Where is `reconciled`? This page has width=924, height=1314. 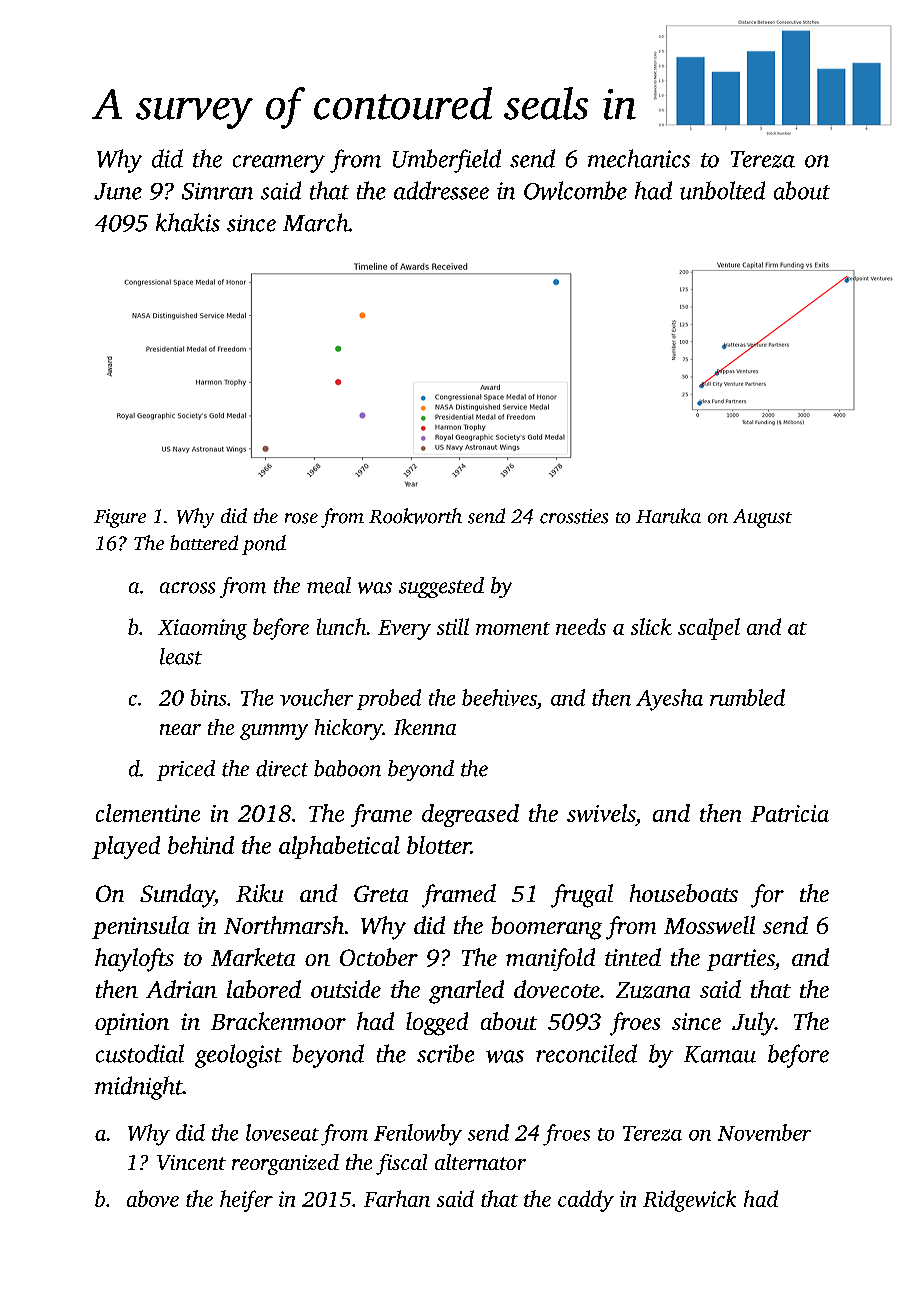 reconciled is located at coordinates (586, 1053).
